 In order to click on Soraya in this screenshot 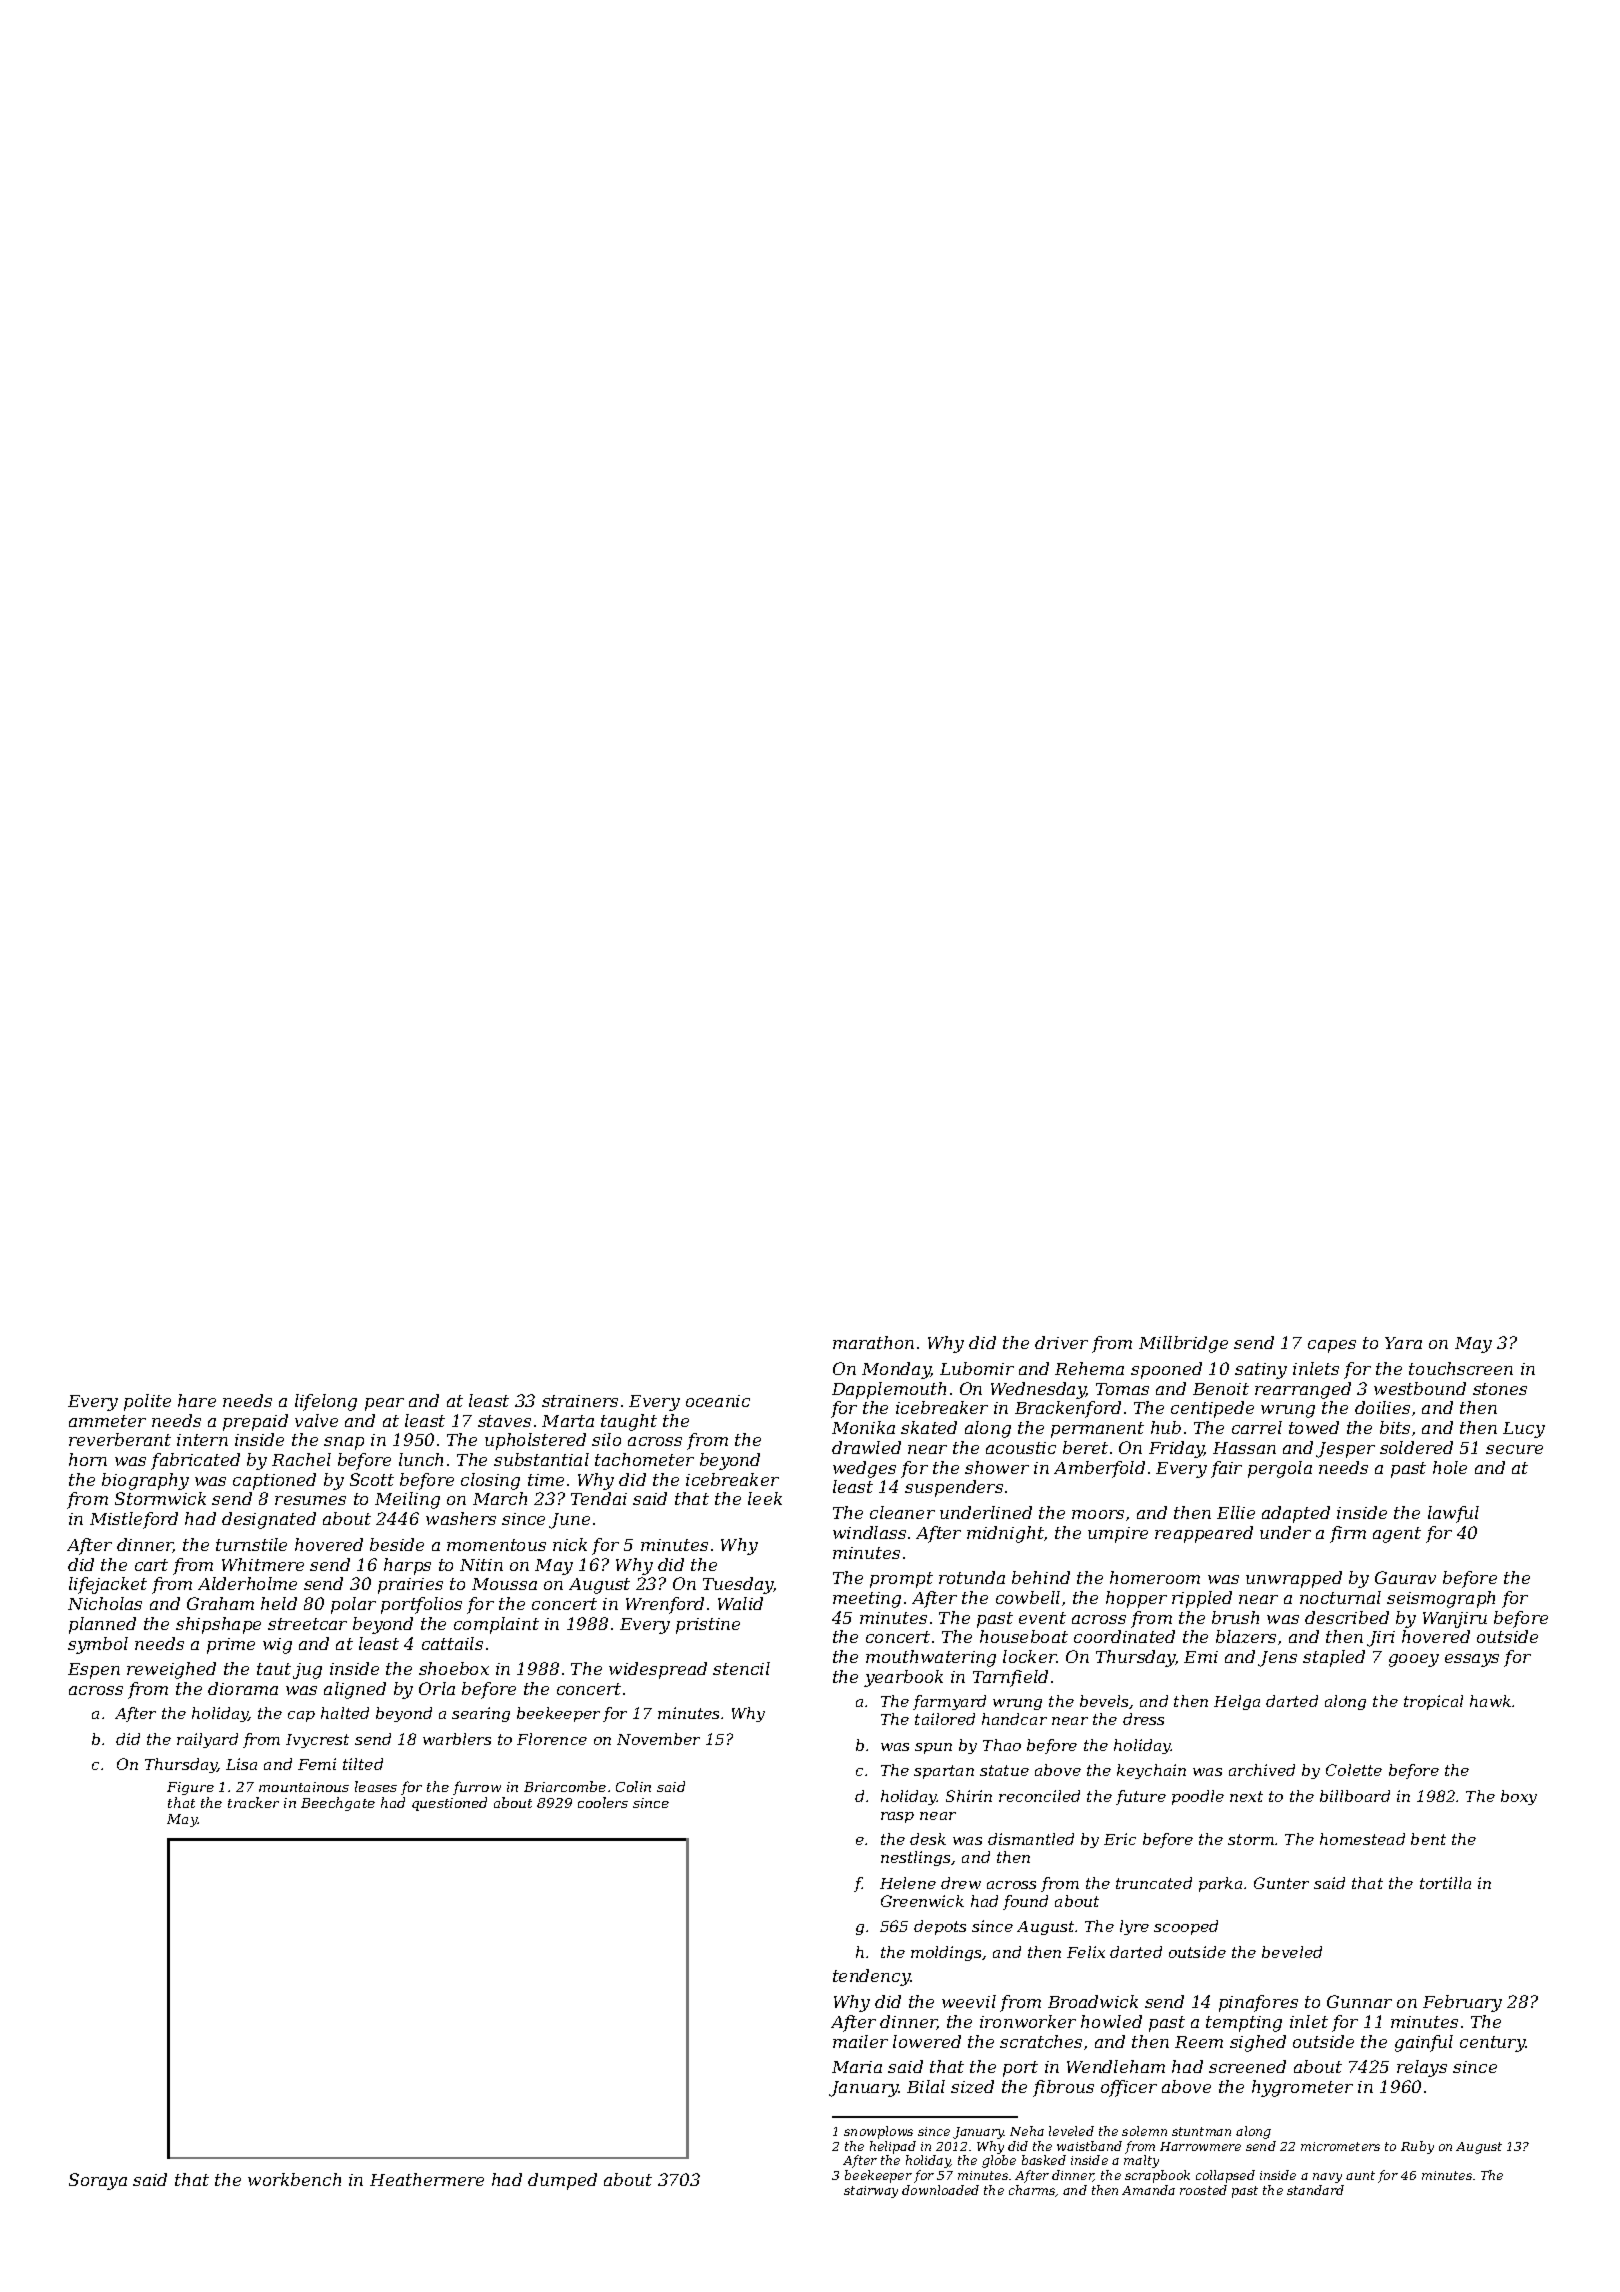, I will do `click(98, 2181)`.
